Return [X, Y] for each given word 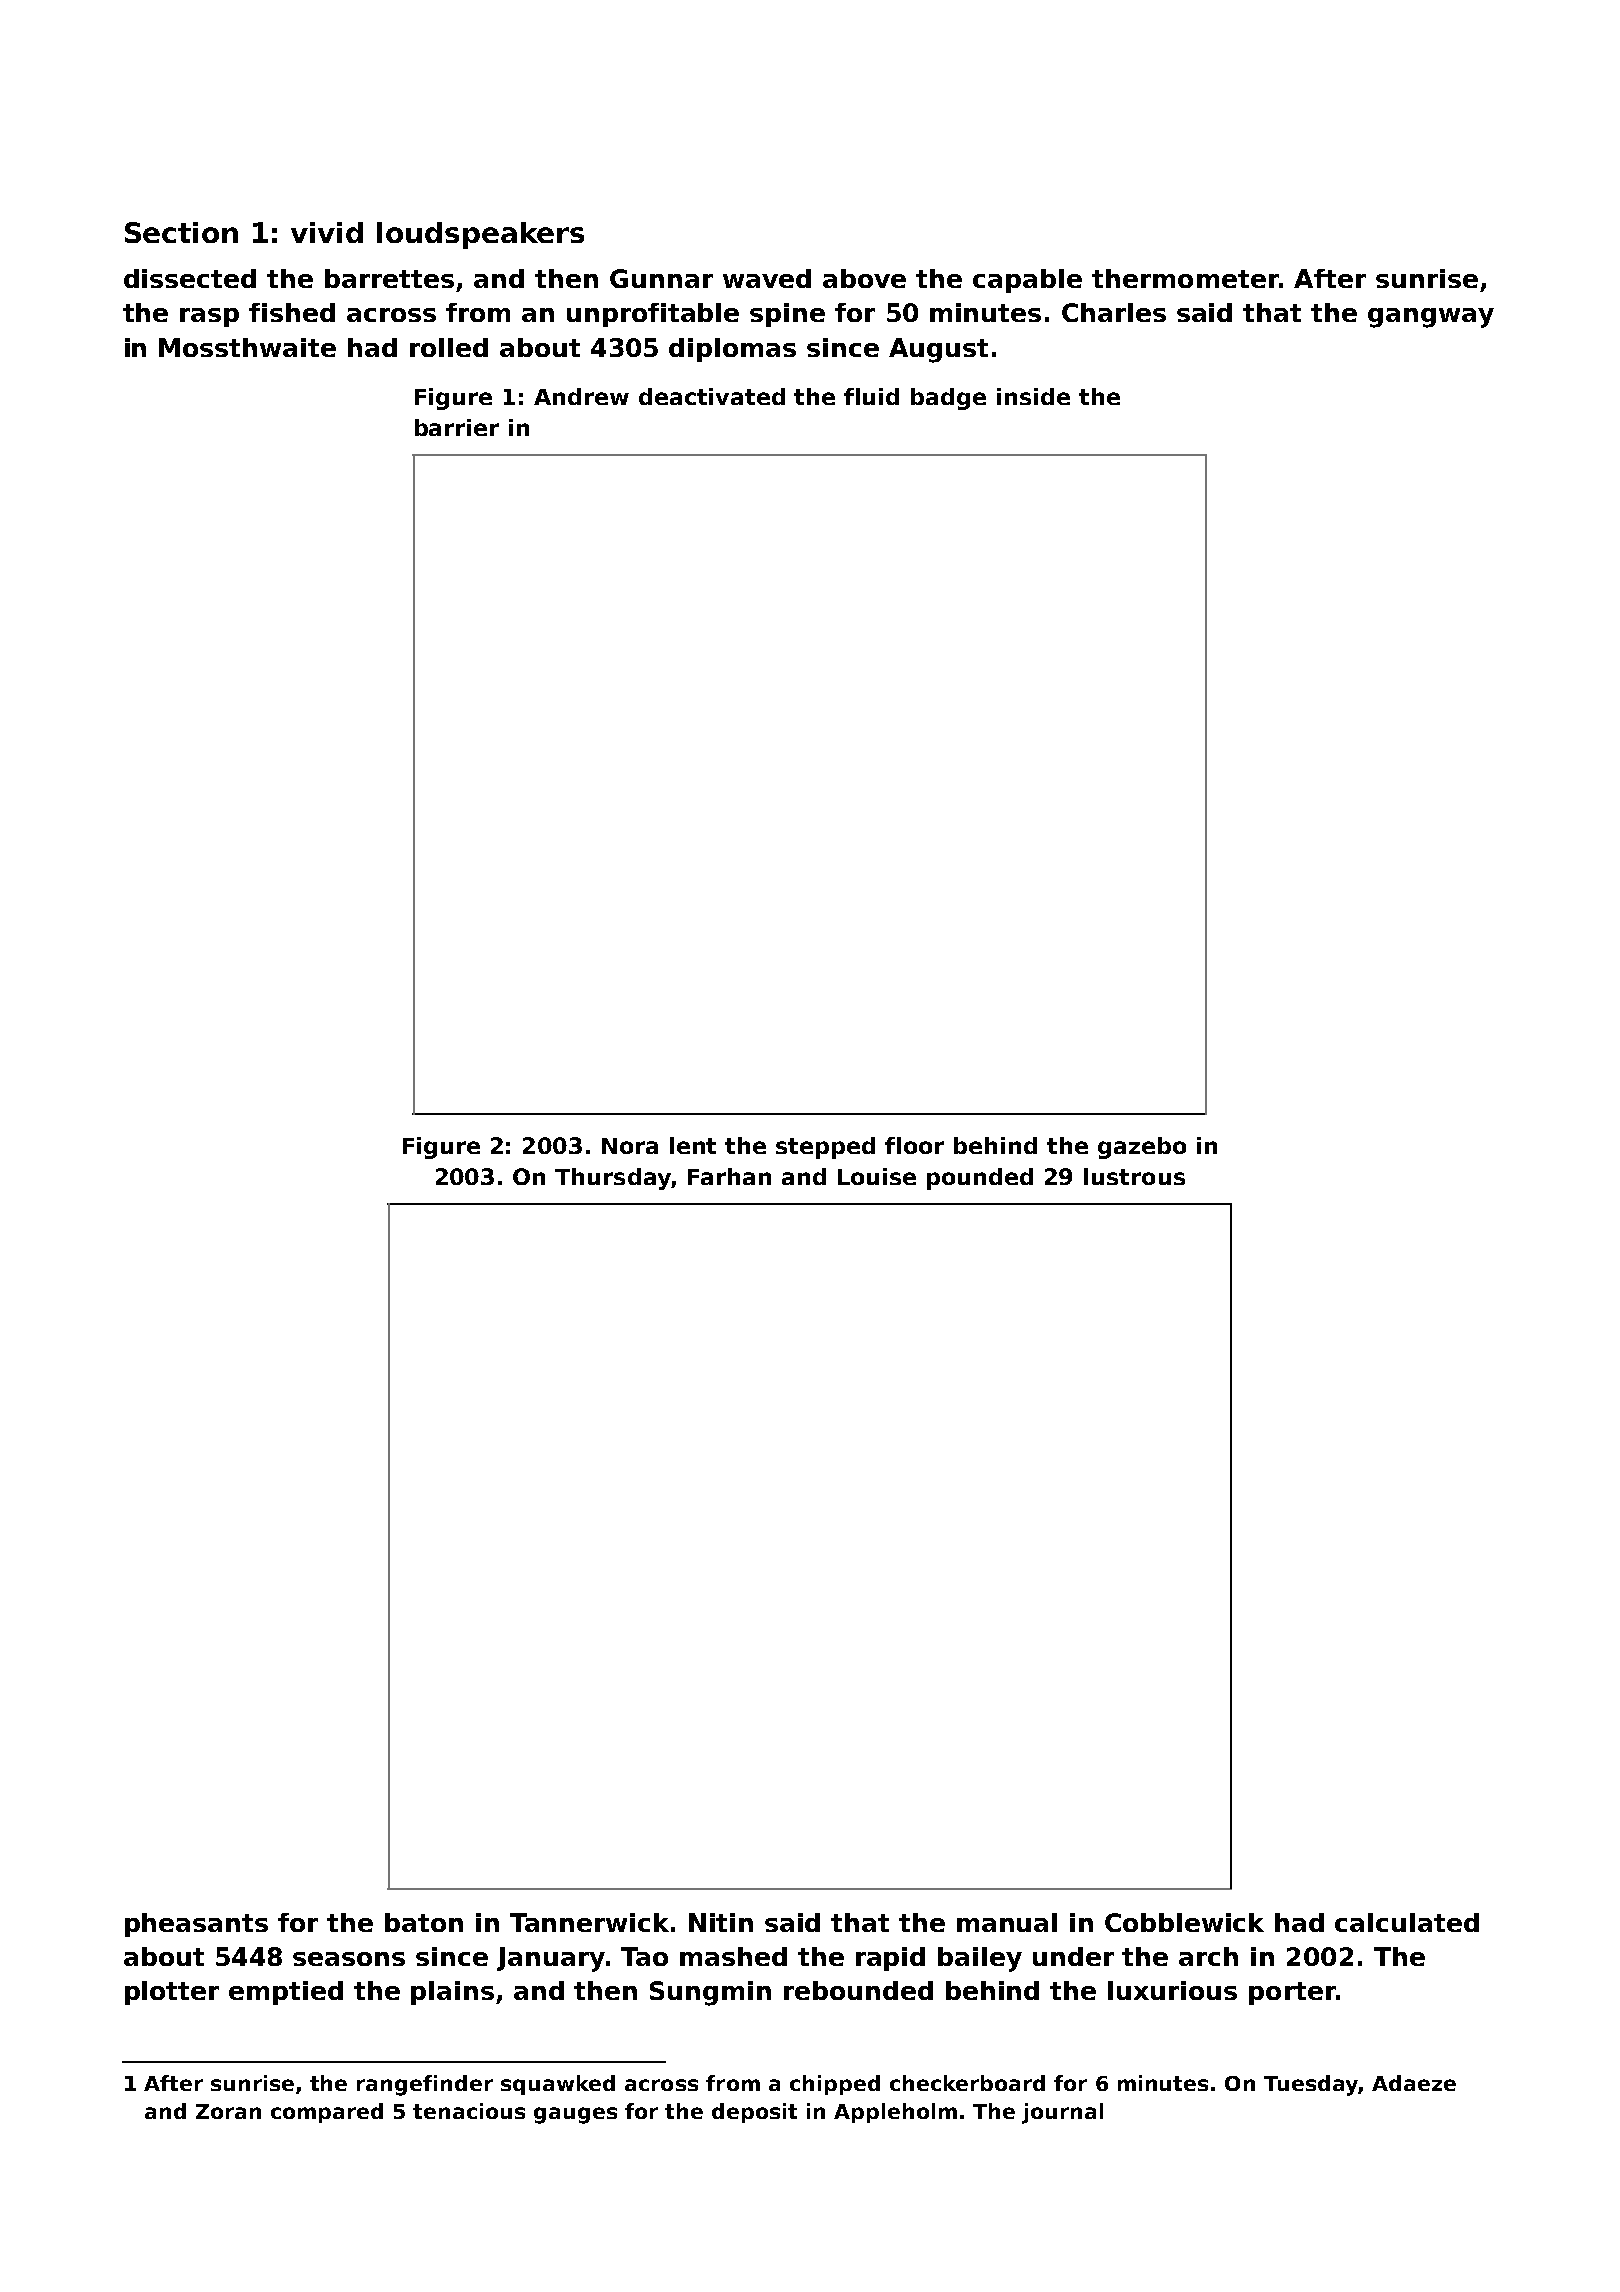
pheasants [196, 1925]
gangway [1431, 318]
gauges [575, 2115]
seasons [349, 1959]
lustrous [1134, 1176]
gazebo [1142, 1148]
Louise [877, 1176]
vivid [327, 232]
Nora [630, 1146]
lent [693, 1145]
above [864, 278]
